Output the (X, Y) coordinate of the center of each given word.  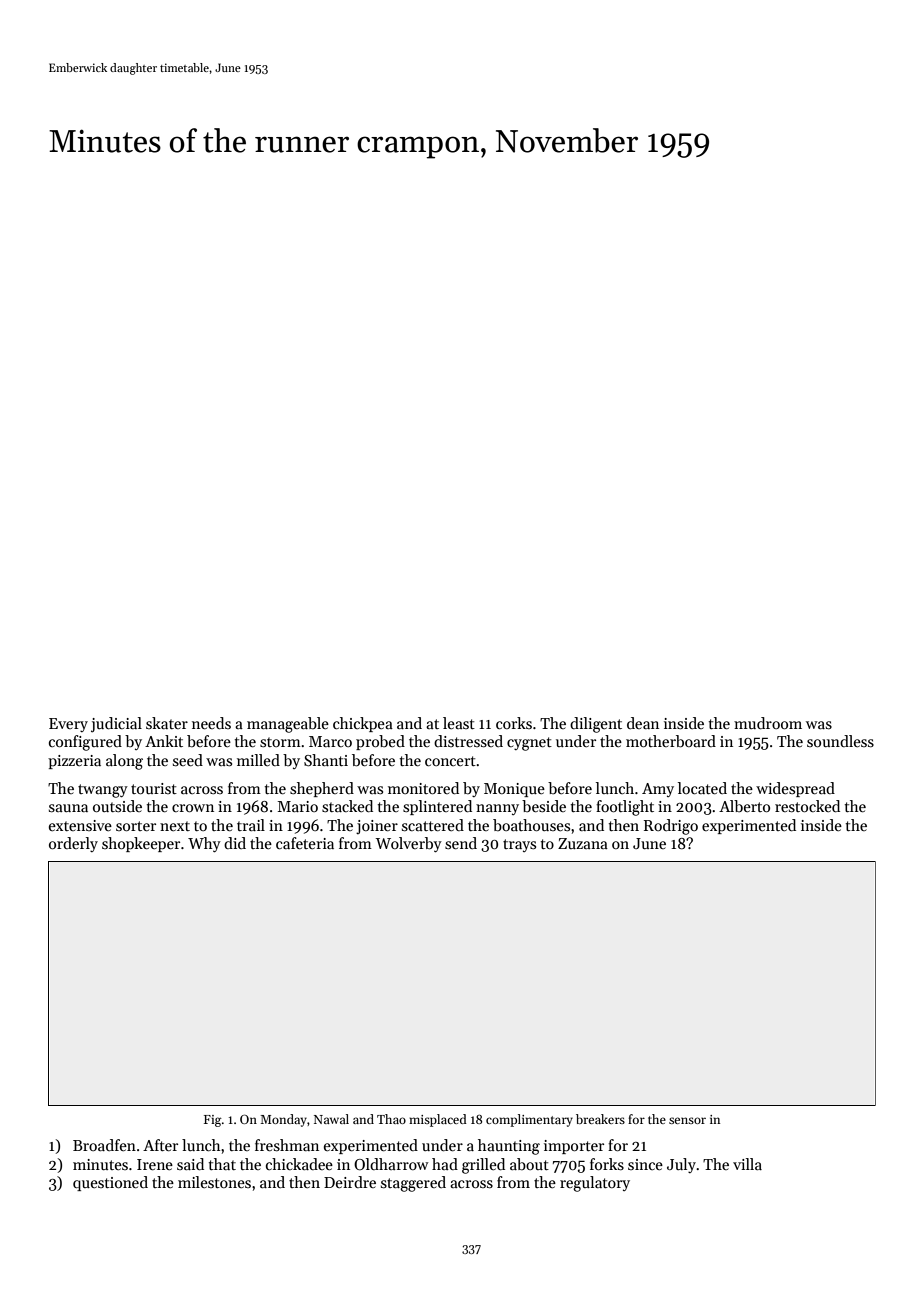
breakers (600, 1119)
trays (519, 845)
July (681, 1165)
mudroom (768, 723)
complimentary (529, 1120)
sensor (687, 1120)
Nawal (331, 1119)
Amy (658, 790)
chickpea (363, 724)
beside (544, 806)
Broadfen (104, 1145)
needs (211, 723)
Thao (391, 1119)
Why (204, 844)
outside (117, 806)
